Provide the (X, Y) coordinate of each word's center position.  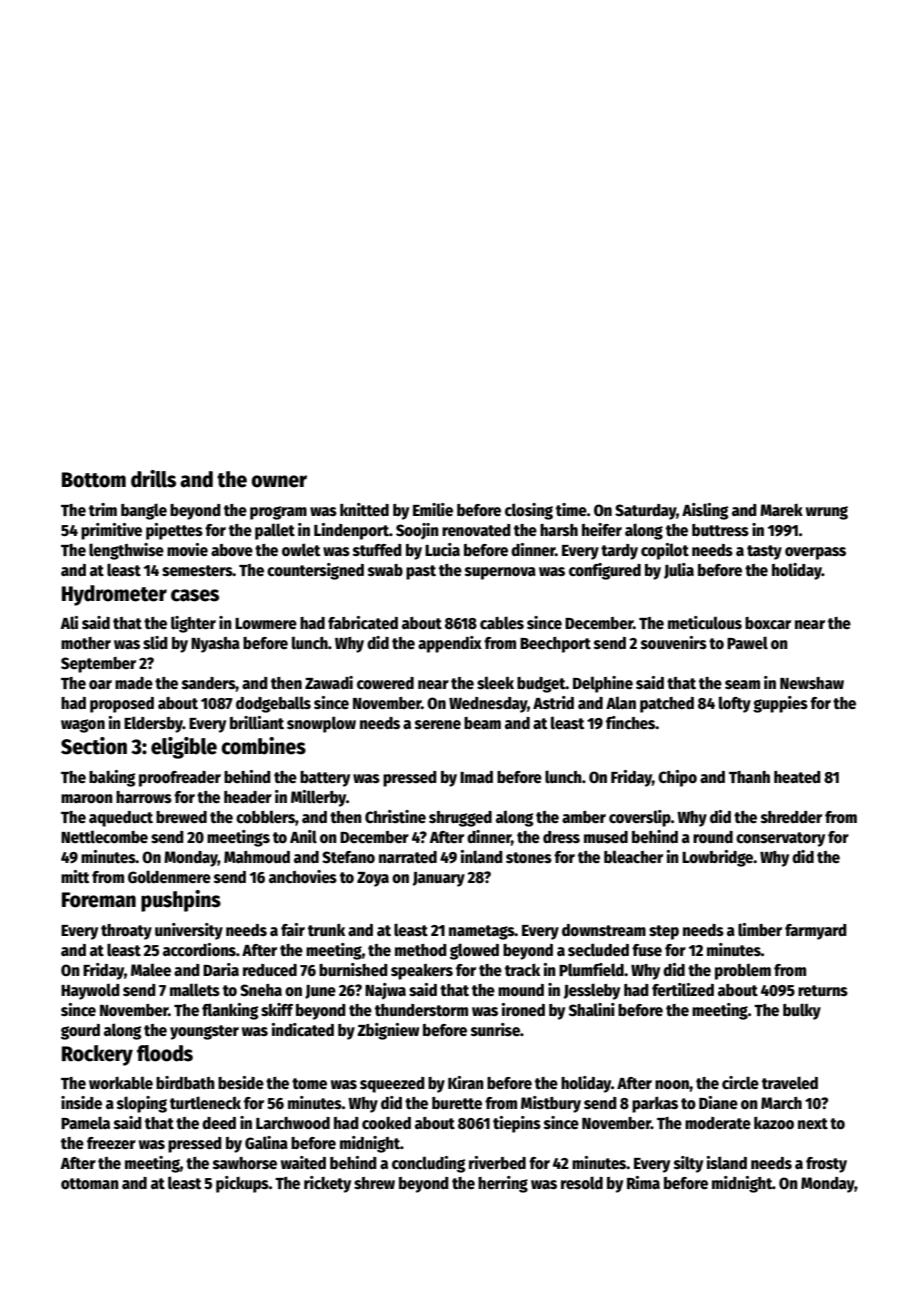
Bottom (94, 480)
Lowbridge (717, 858)
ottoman (90, 1184)
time (571, 509)
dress (561, 837)
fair (293, 929)
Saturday (646, 512)
